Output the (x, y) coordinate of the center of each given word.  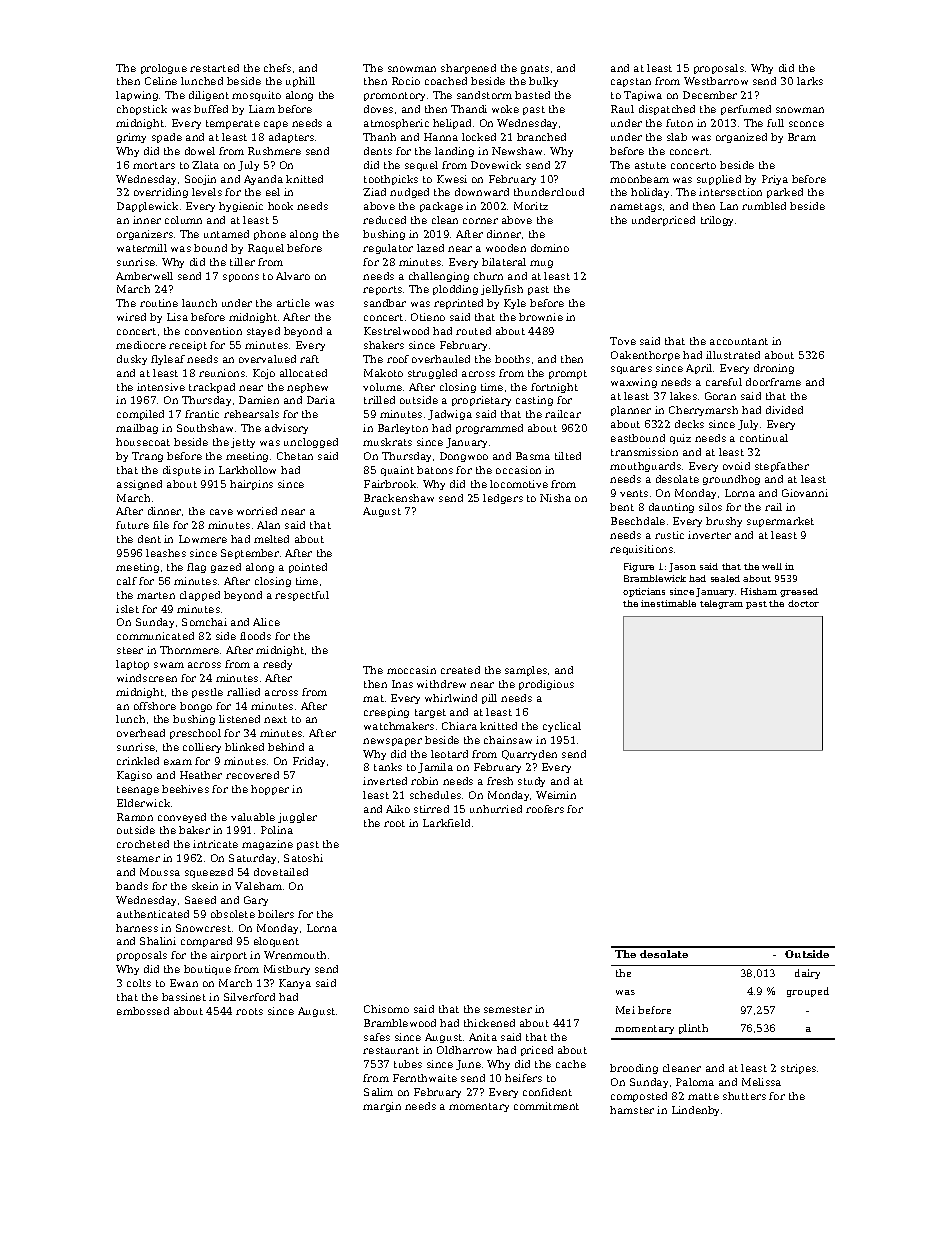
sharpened (468, 69)
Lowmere (203, 539)
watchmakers (399, 726)
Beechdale (638, 521)
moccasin (411, 670)
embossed (143, 1011)
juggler (297, 818)
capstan (631, 82)
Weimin (556, 795)
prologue (164, 69)
